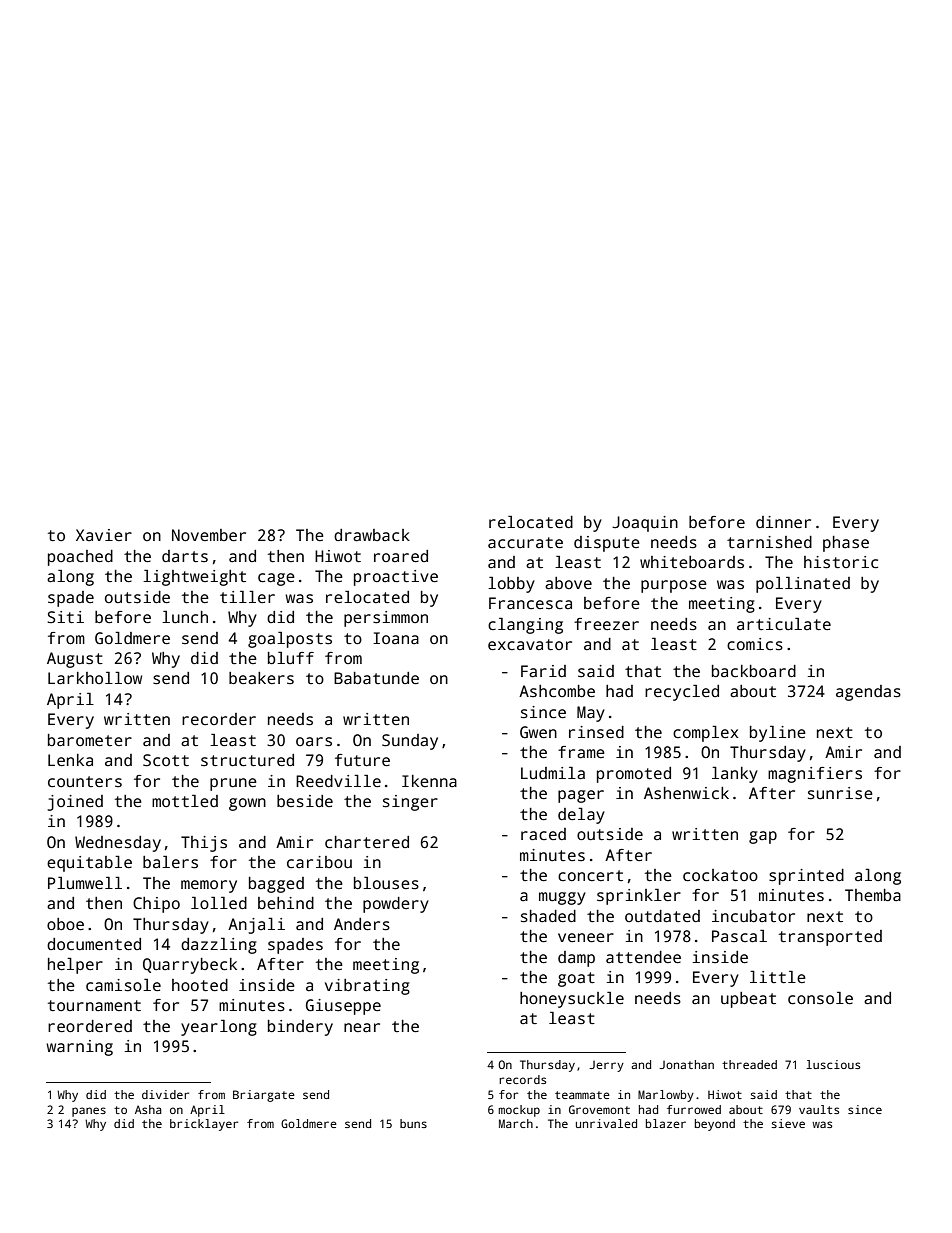  What do you see at coordinates (753, 916) in the image?
I see `incubator` at bounding box center [753, 916].
